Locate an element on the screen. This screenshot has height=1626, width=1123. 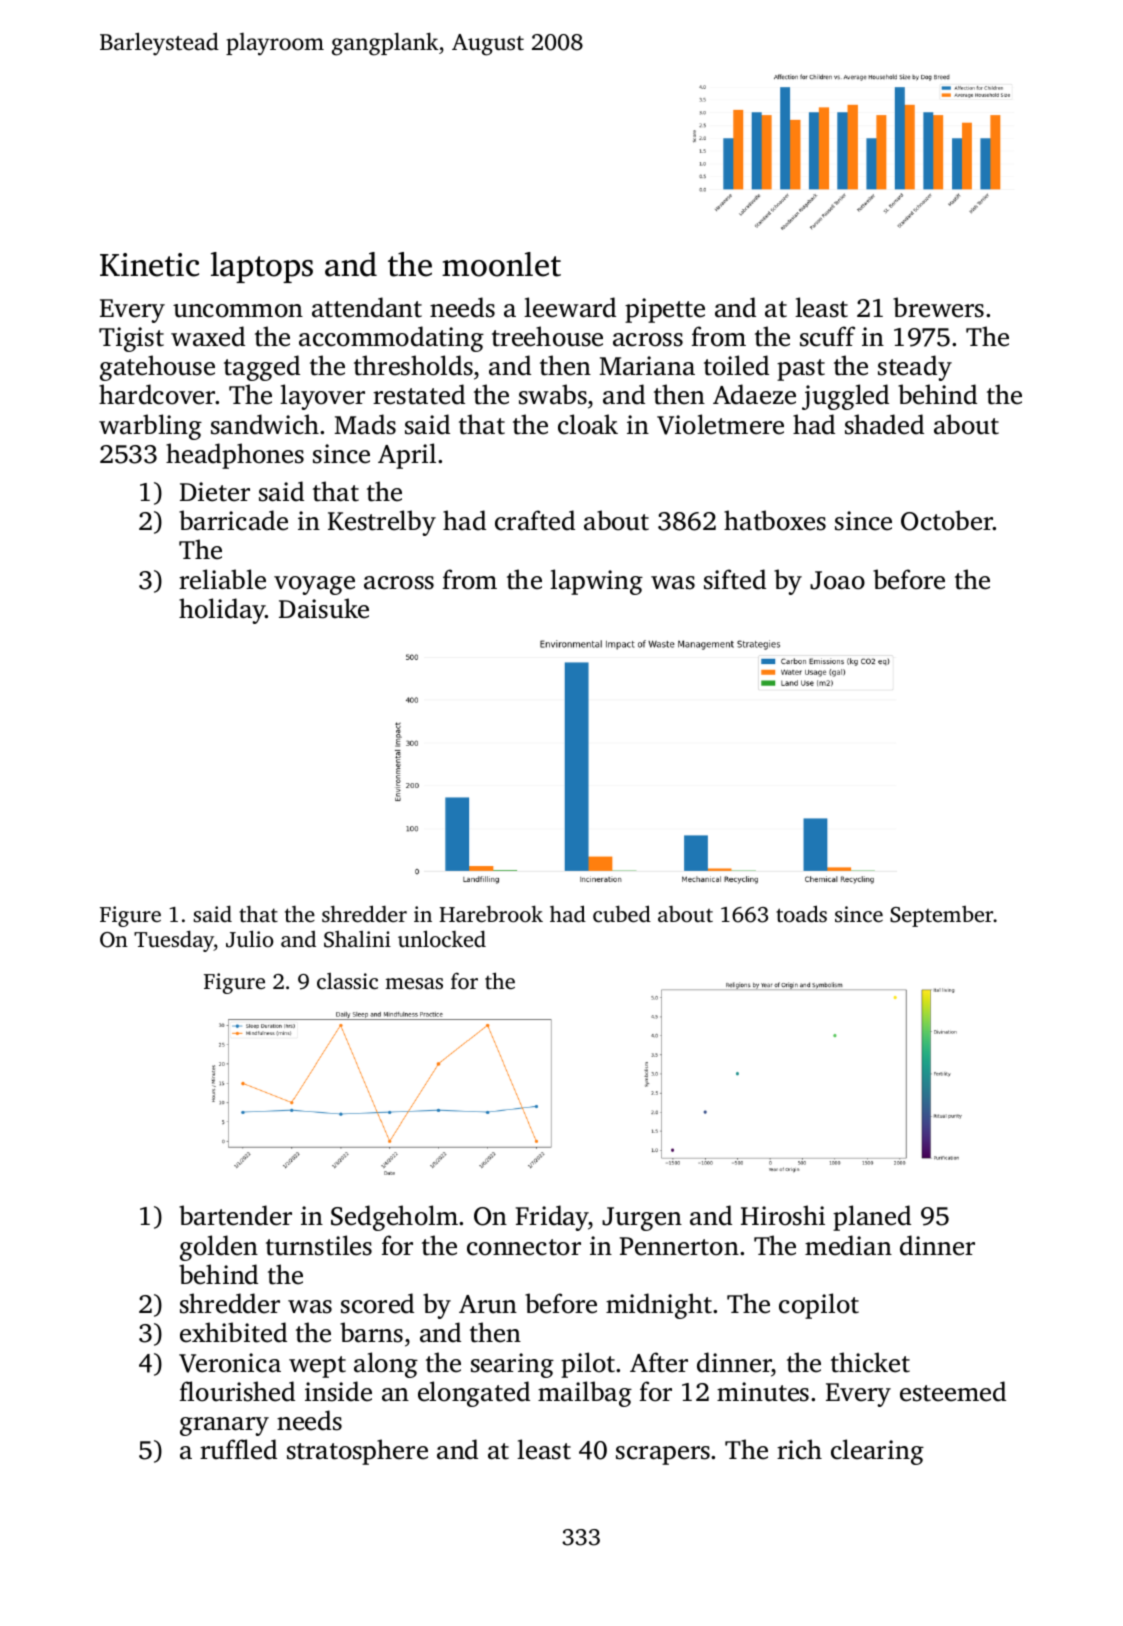
holiday is located at coordinates (222, 611).
